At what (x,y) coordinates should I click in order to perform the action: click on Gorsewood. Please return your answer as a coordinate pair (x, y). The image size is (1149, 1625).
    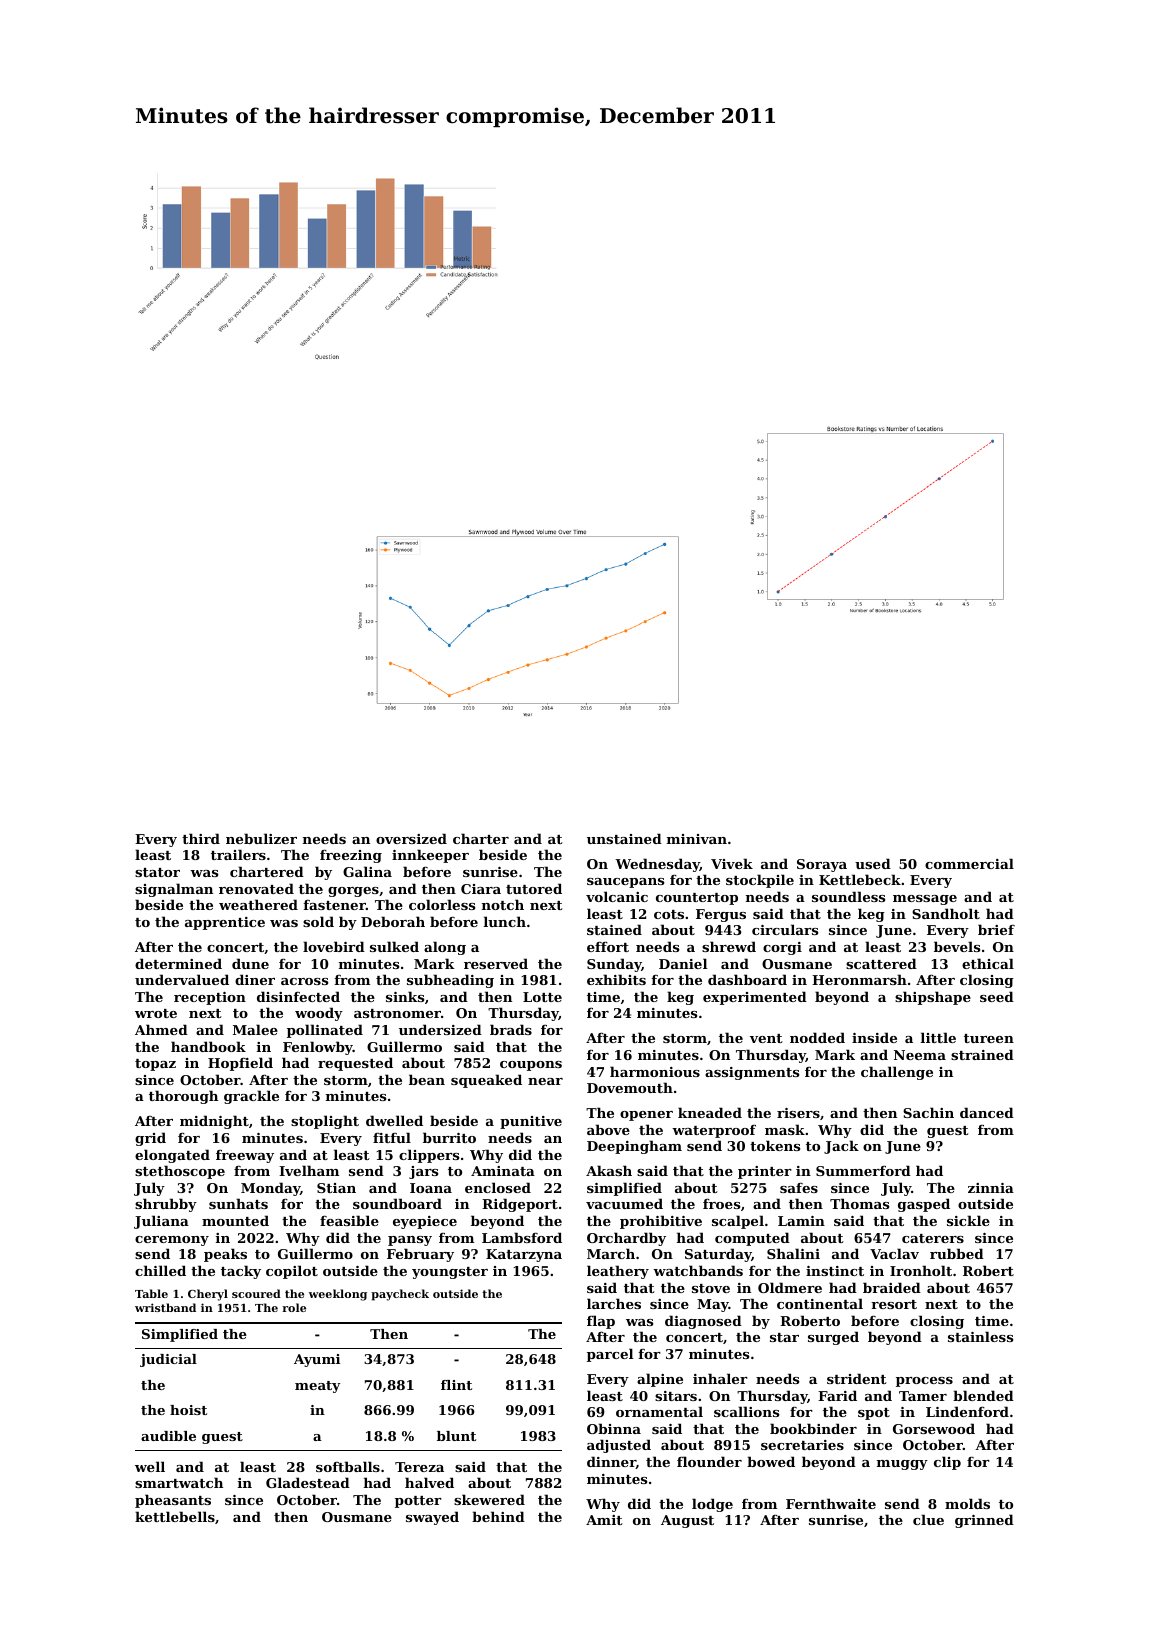
    Looking at the image, I should click on (934, 1428).
